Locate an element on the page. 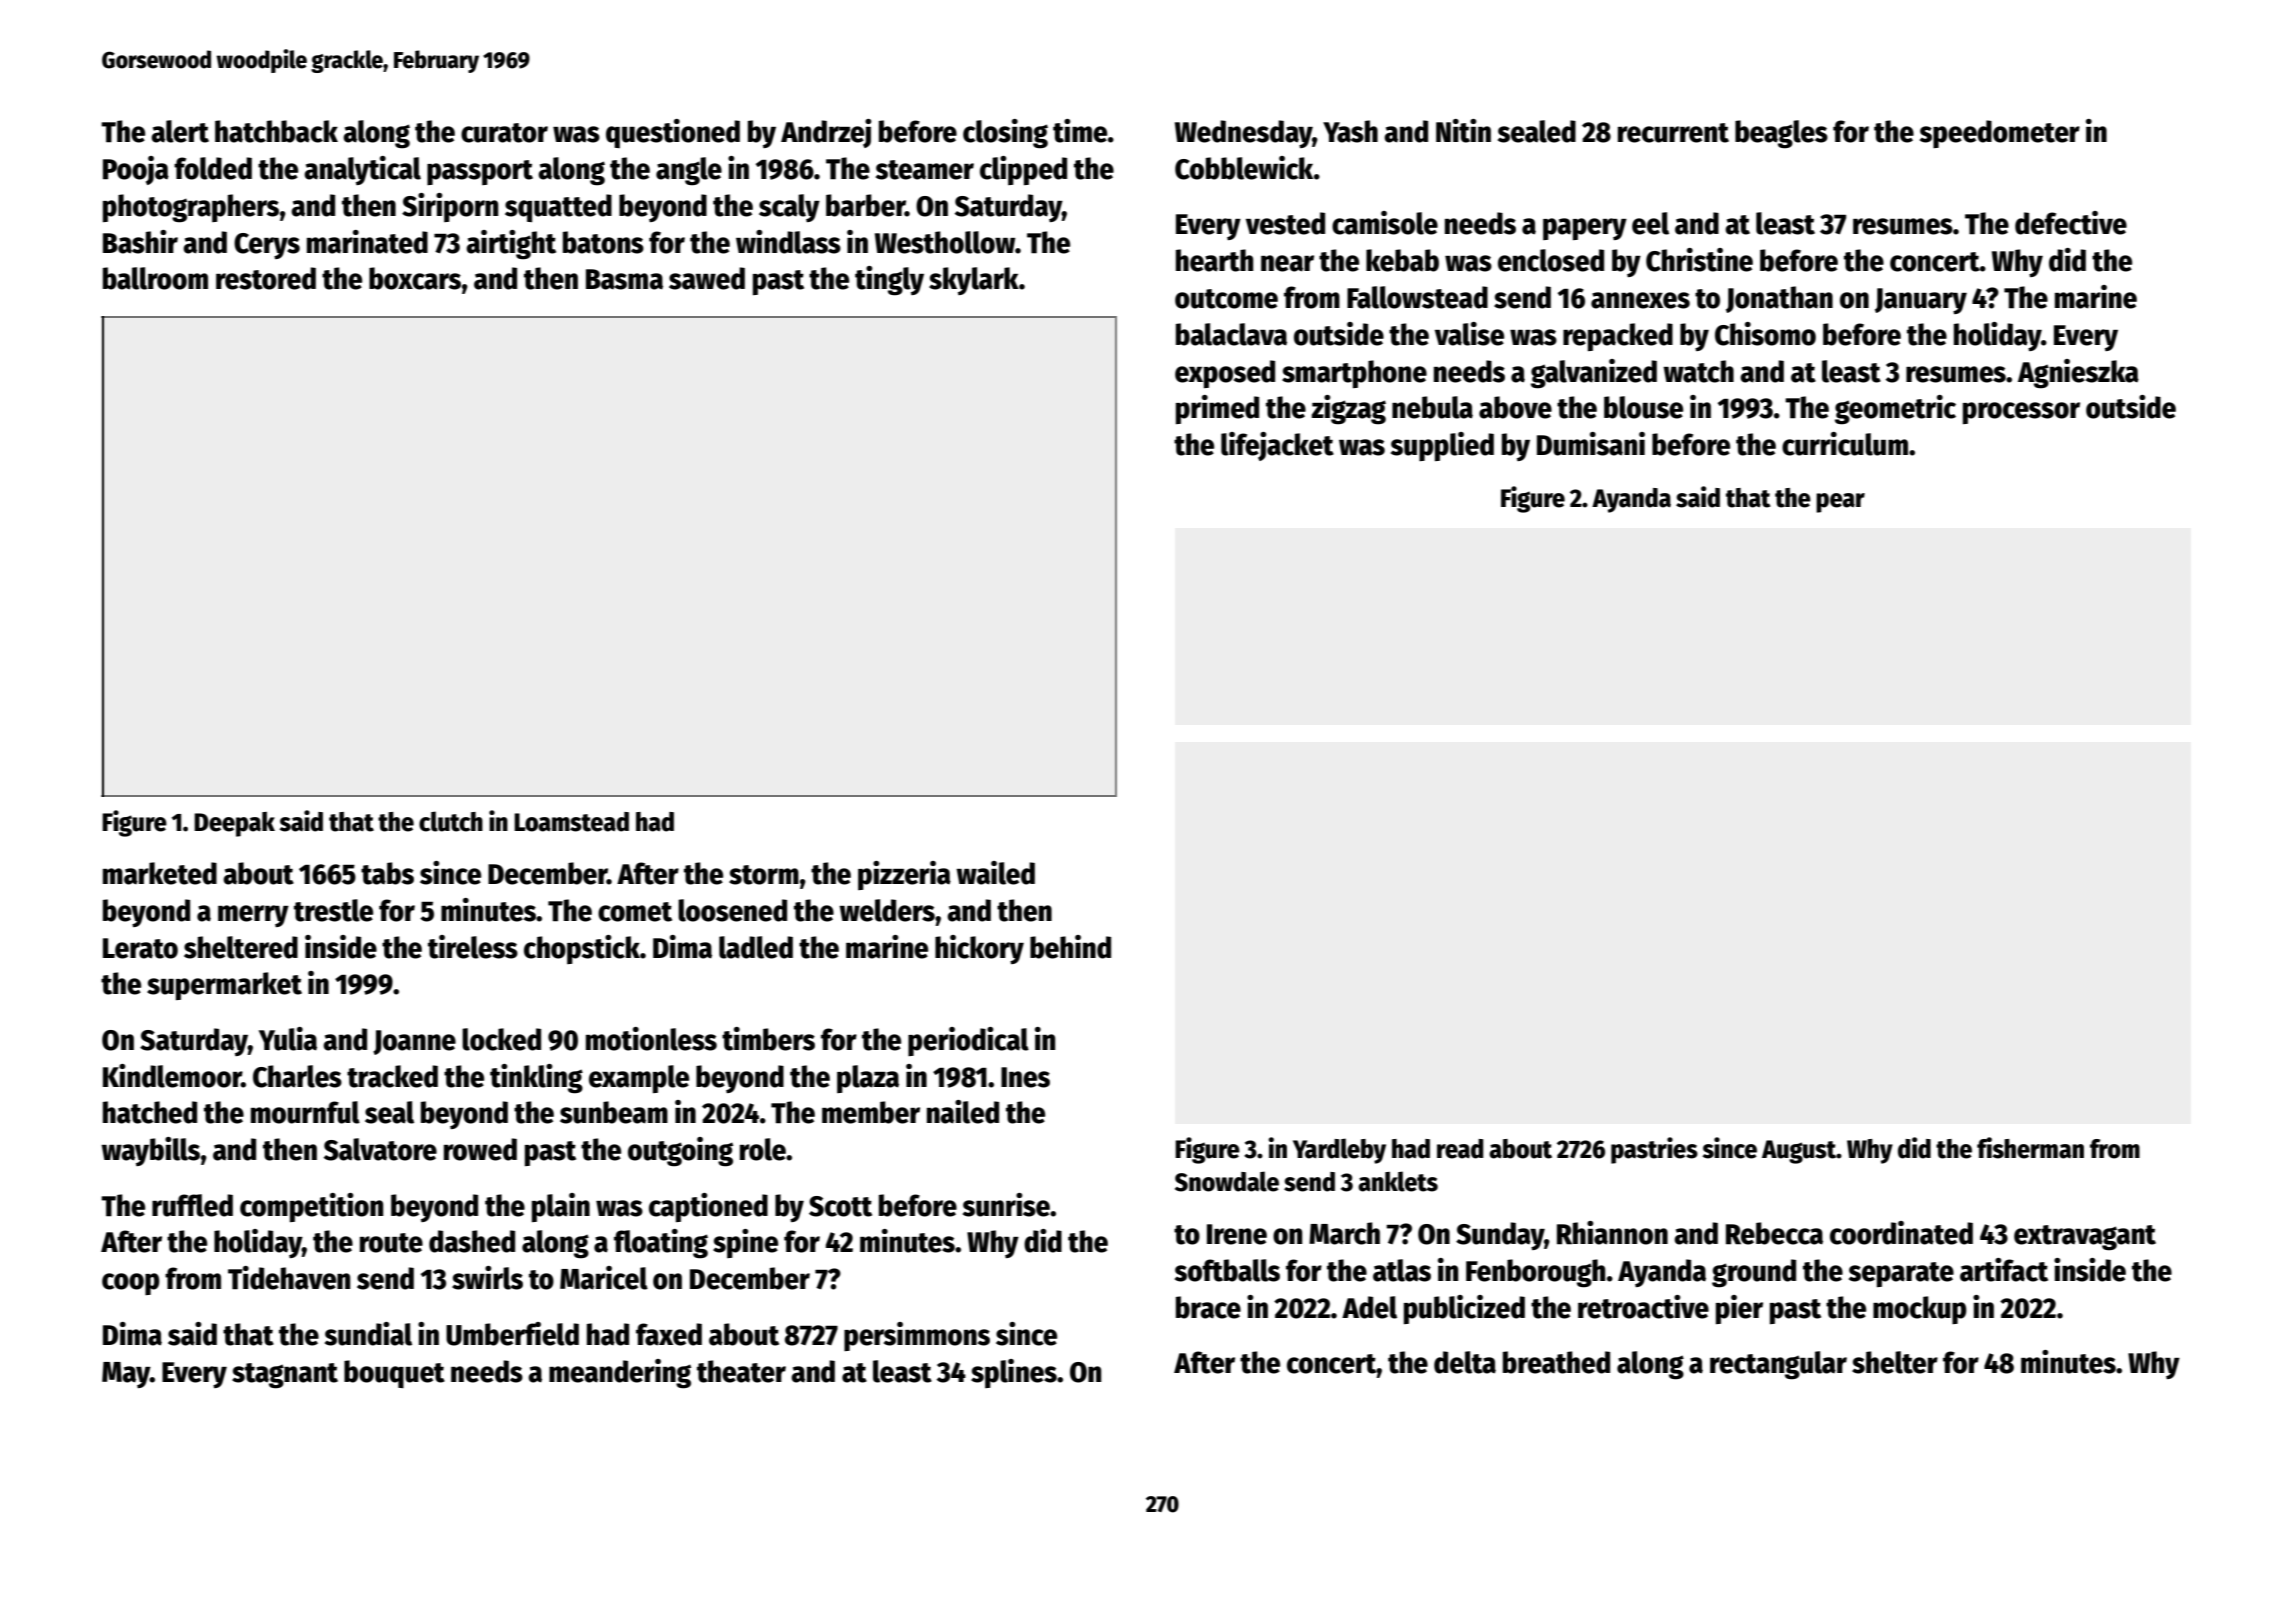 The height and width of the image is (1620, 2292). speedometer is located at coordinates (2000, 134).
